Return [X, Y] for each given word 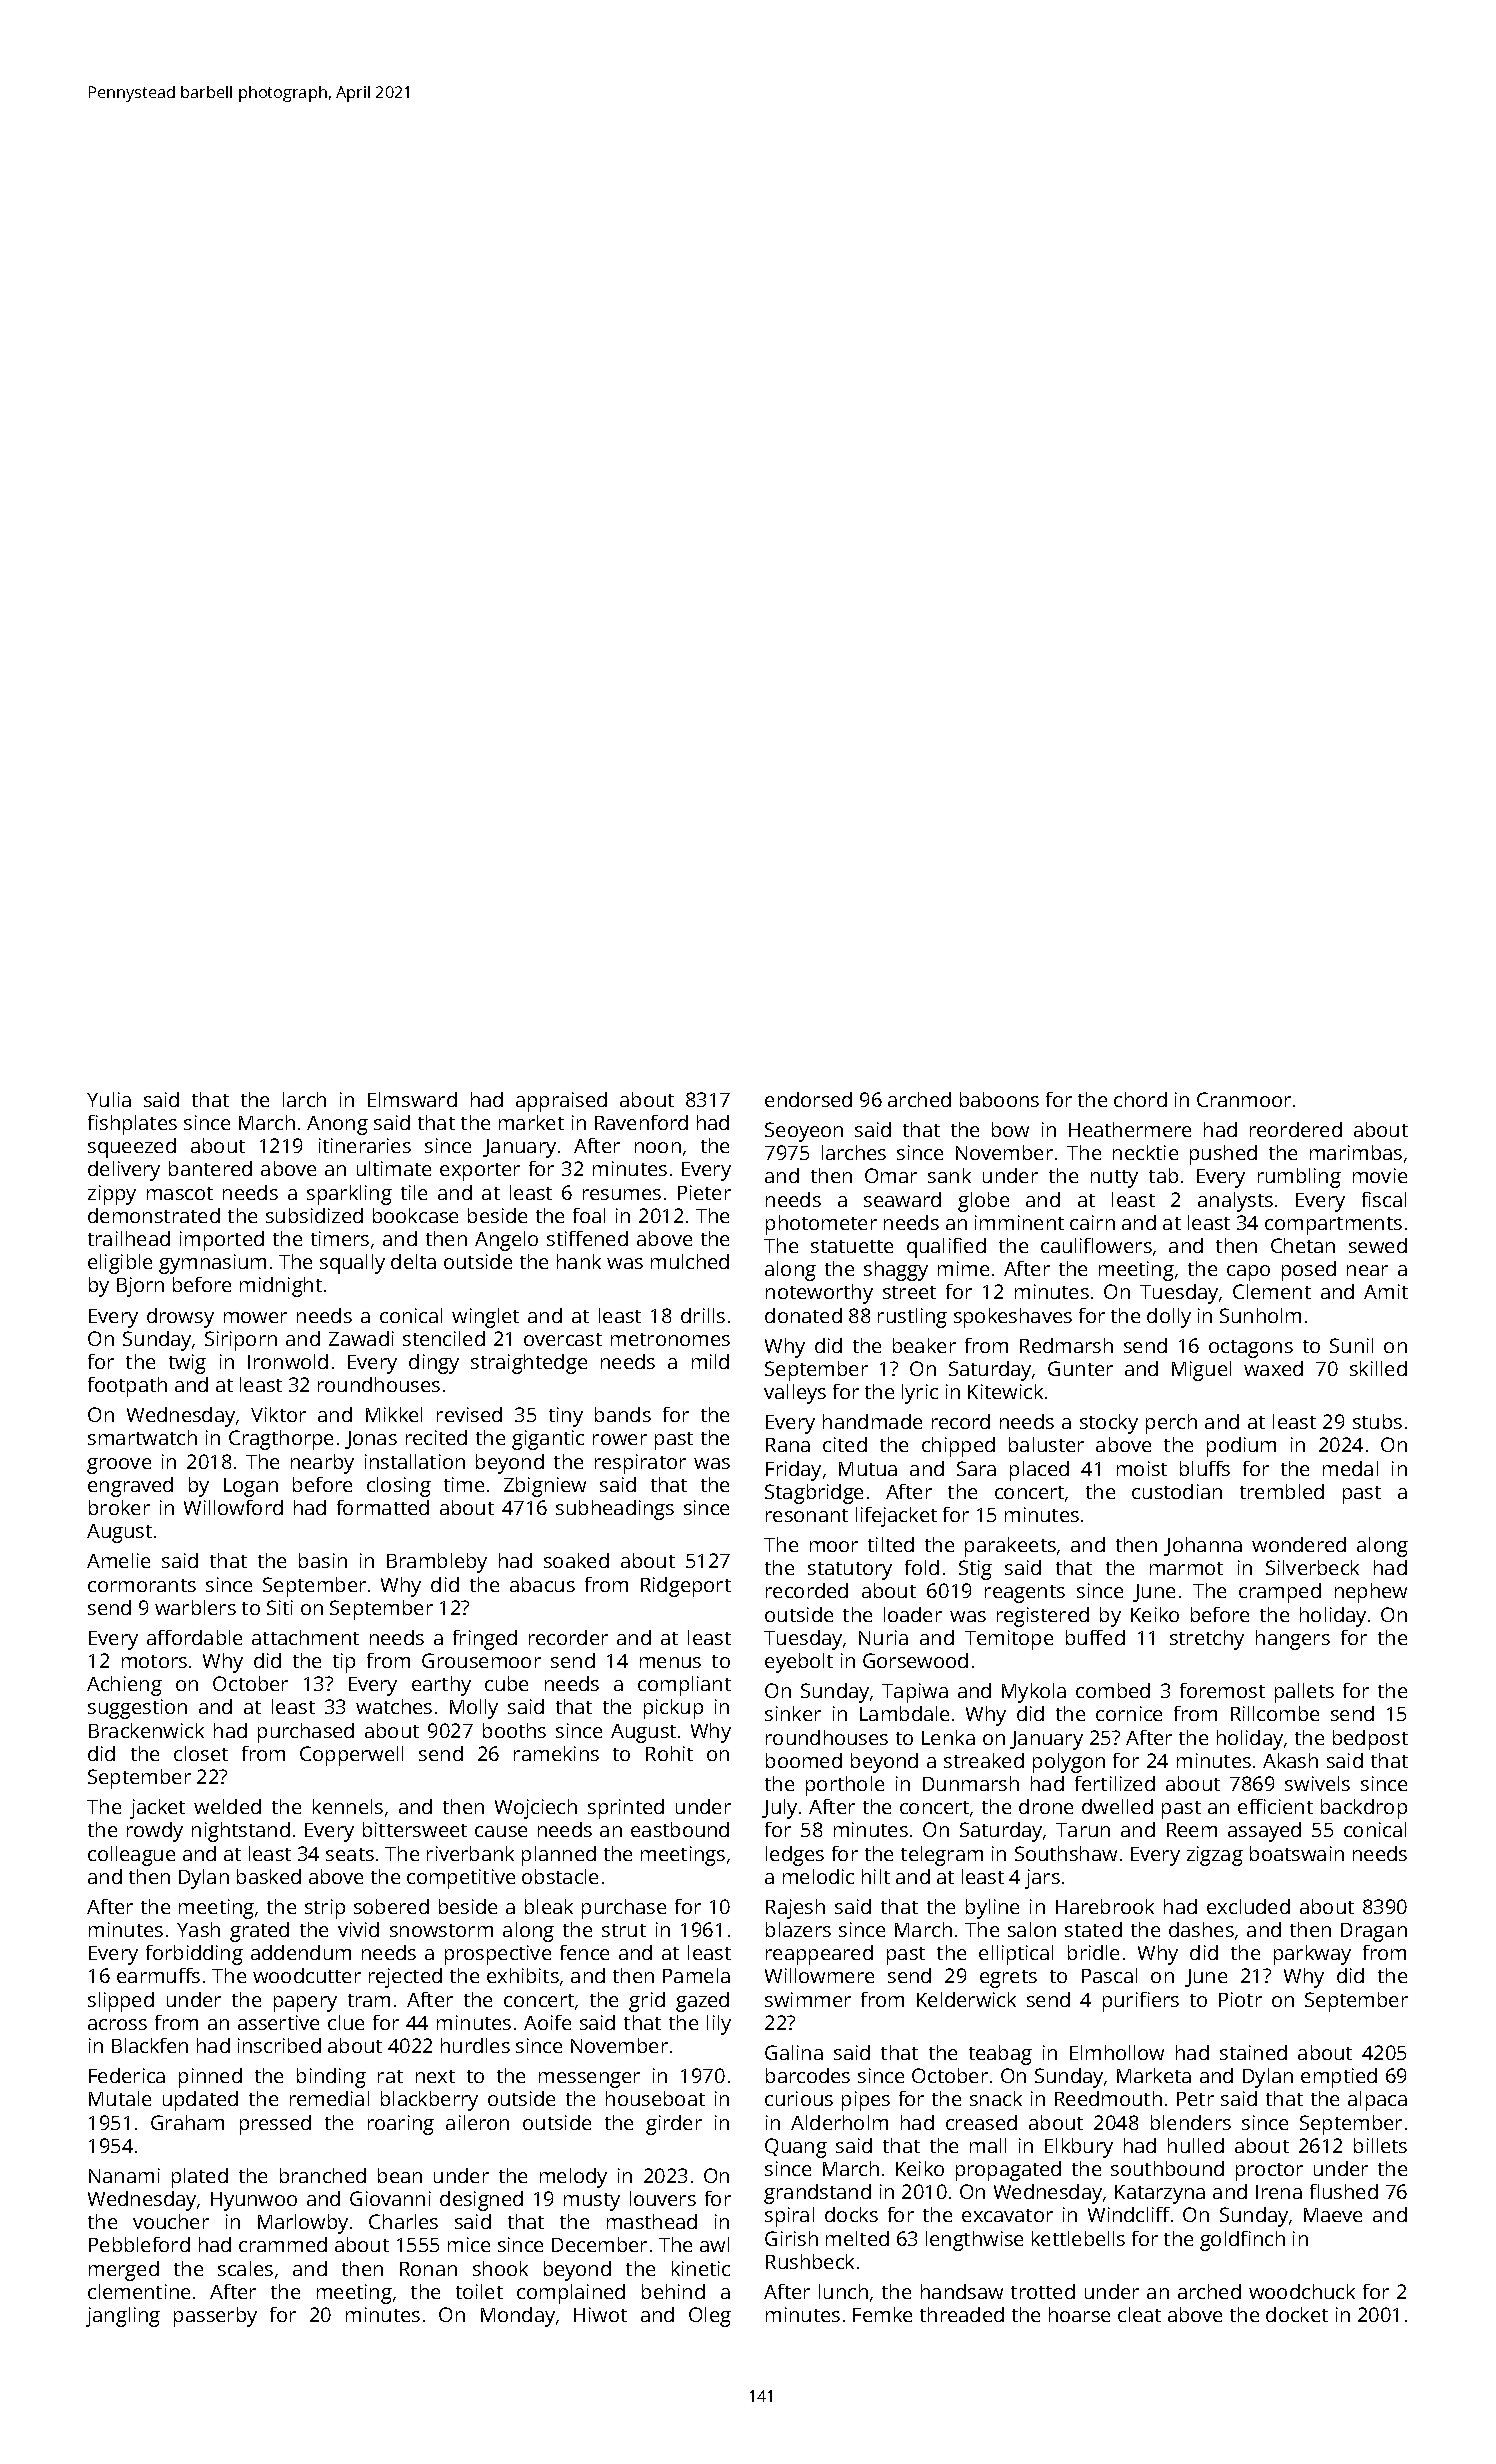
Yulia [109, 1099]
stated [1093, 1929]
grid [647, 2002]
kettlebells [1078, 2238]
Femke [882, 2314]
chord [1140, 1099]
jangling [123, 2317]
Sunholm [1260, 1315]
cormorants [142, 1585]
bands [623, 1414]
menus [670, 1662]
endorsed [808, 1099]
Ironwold [288, 1361]
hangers [1293, 1640]
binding [331, 2078]
